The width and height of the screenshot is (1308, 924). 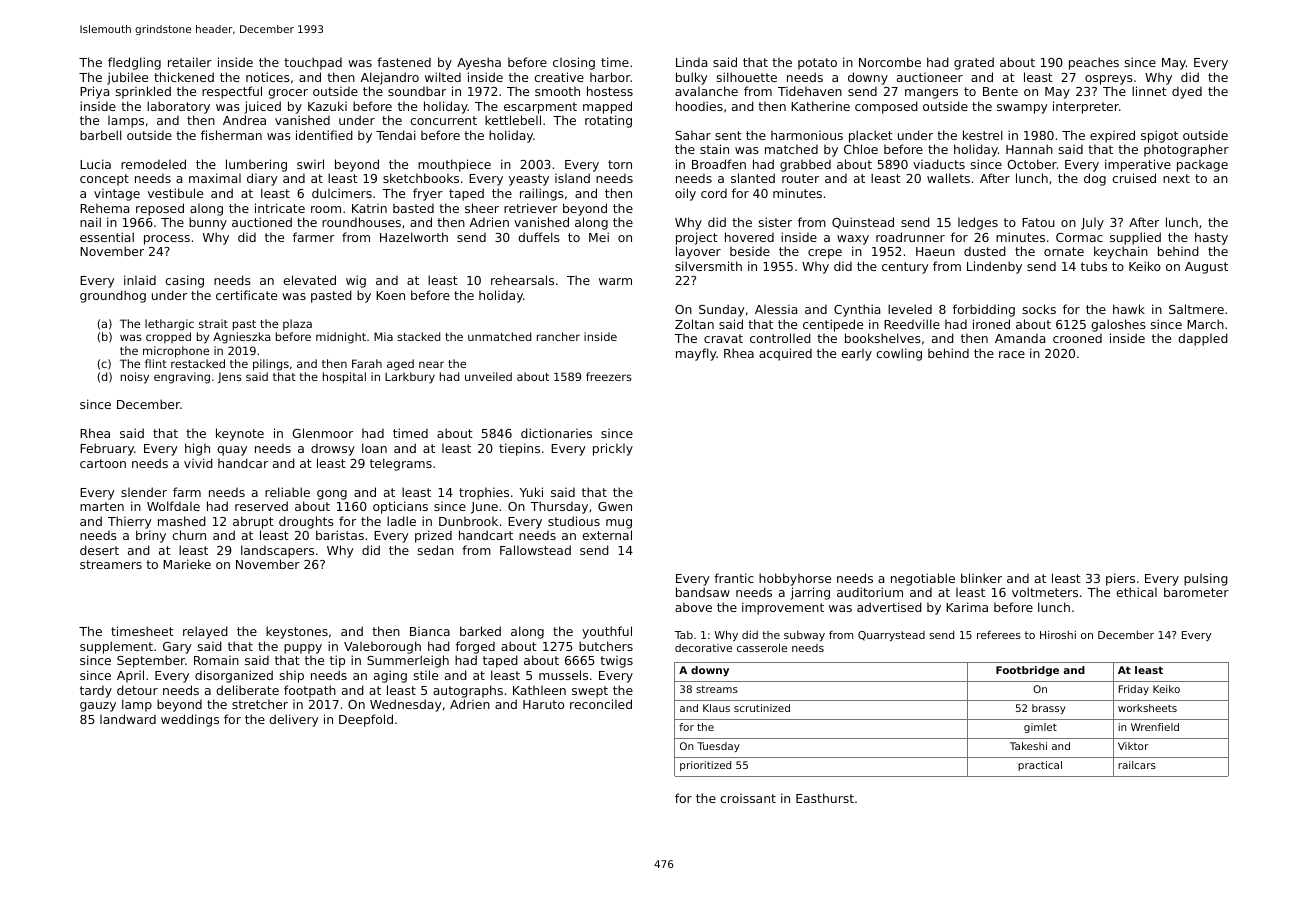 What do you see at coordinates (1120, 579) in the screenshot?
I see `piers` at bounding box center [1120, 579].
